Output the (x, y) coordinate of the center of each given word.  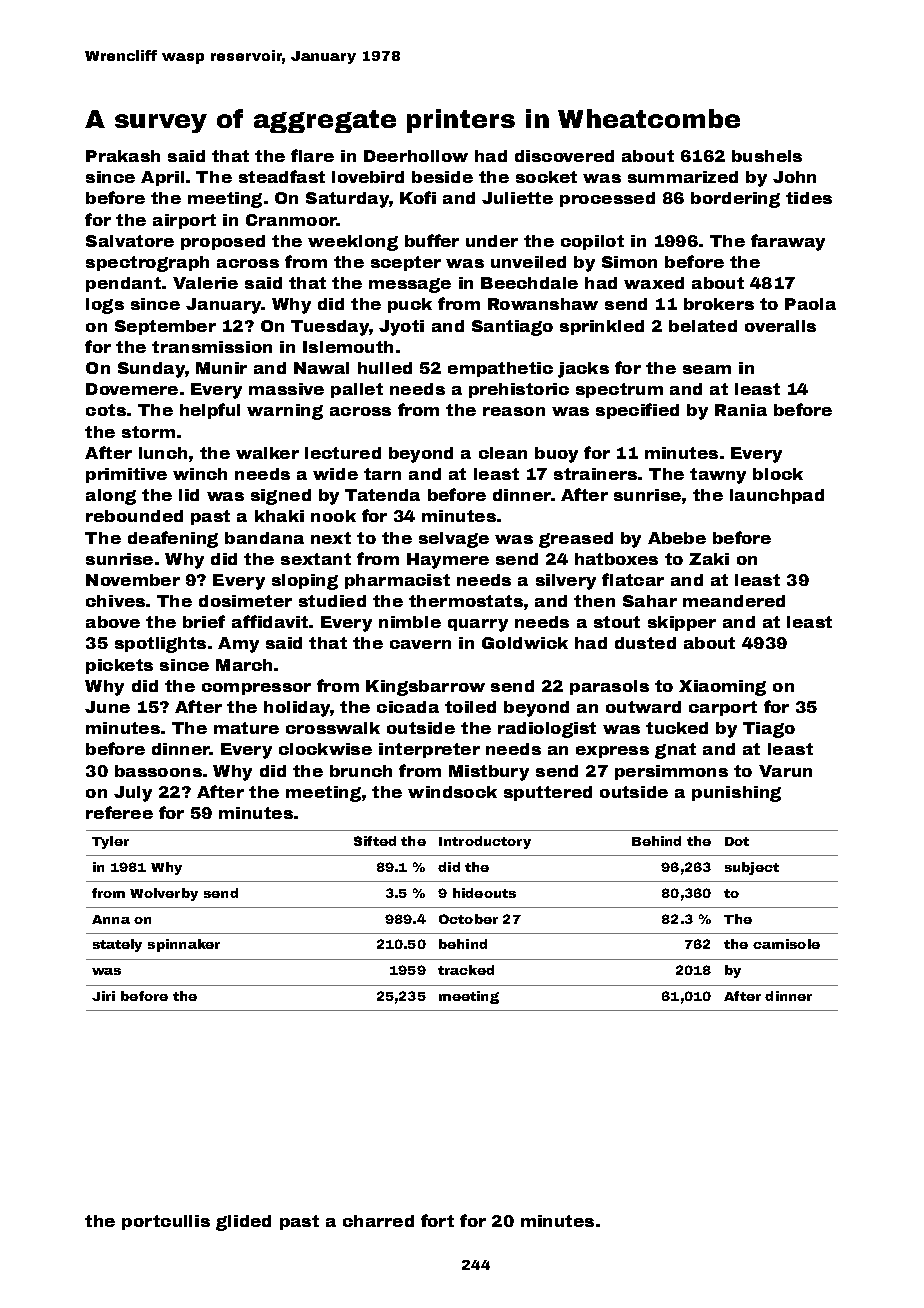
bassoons (158, 771)
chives (115, 601)
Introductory (485, 842)
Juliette (517, 198)
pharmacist (397, 581)
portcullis (166, 1222)
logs (105, 306)
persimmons (671, 772)
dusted (645, 643)
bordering (735, 200)
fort (437, 1220)
